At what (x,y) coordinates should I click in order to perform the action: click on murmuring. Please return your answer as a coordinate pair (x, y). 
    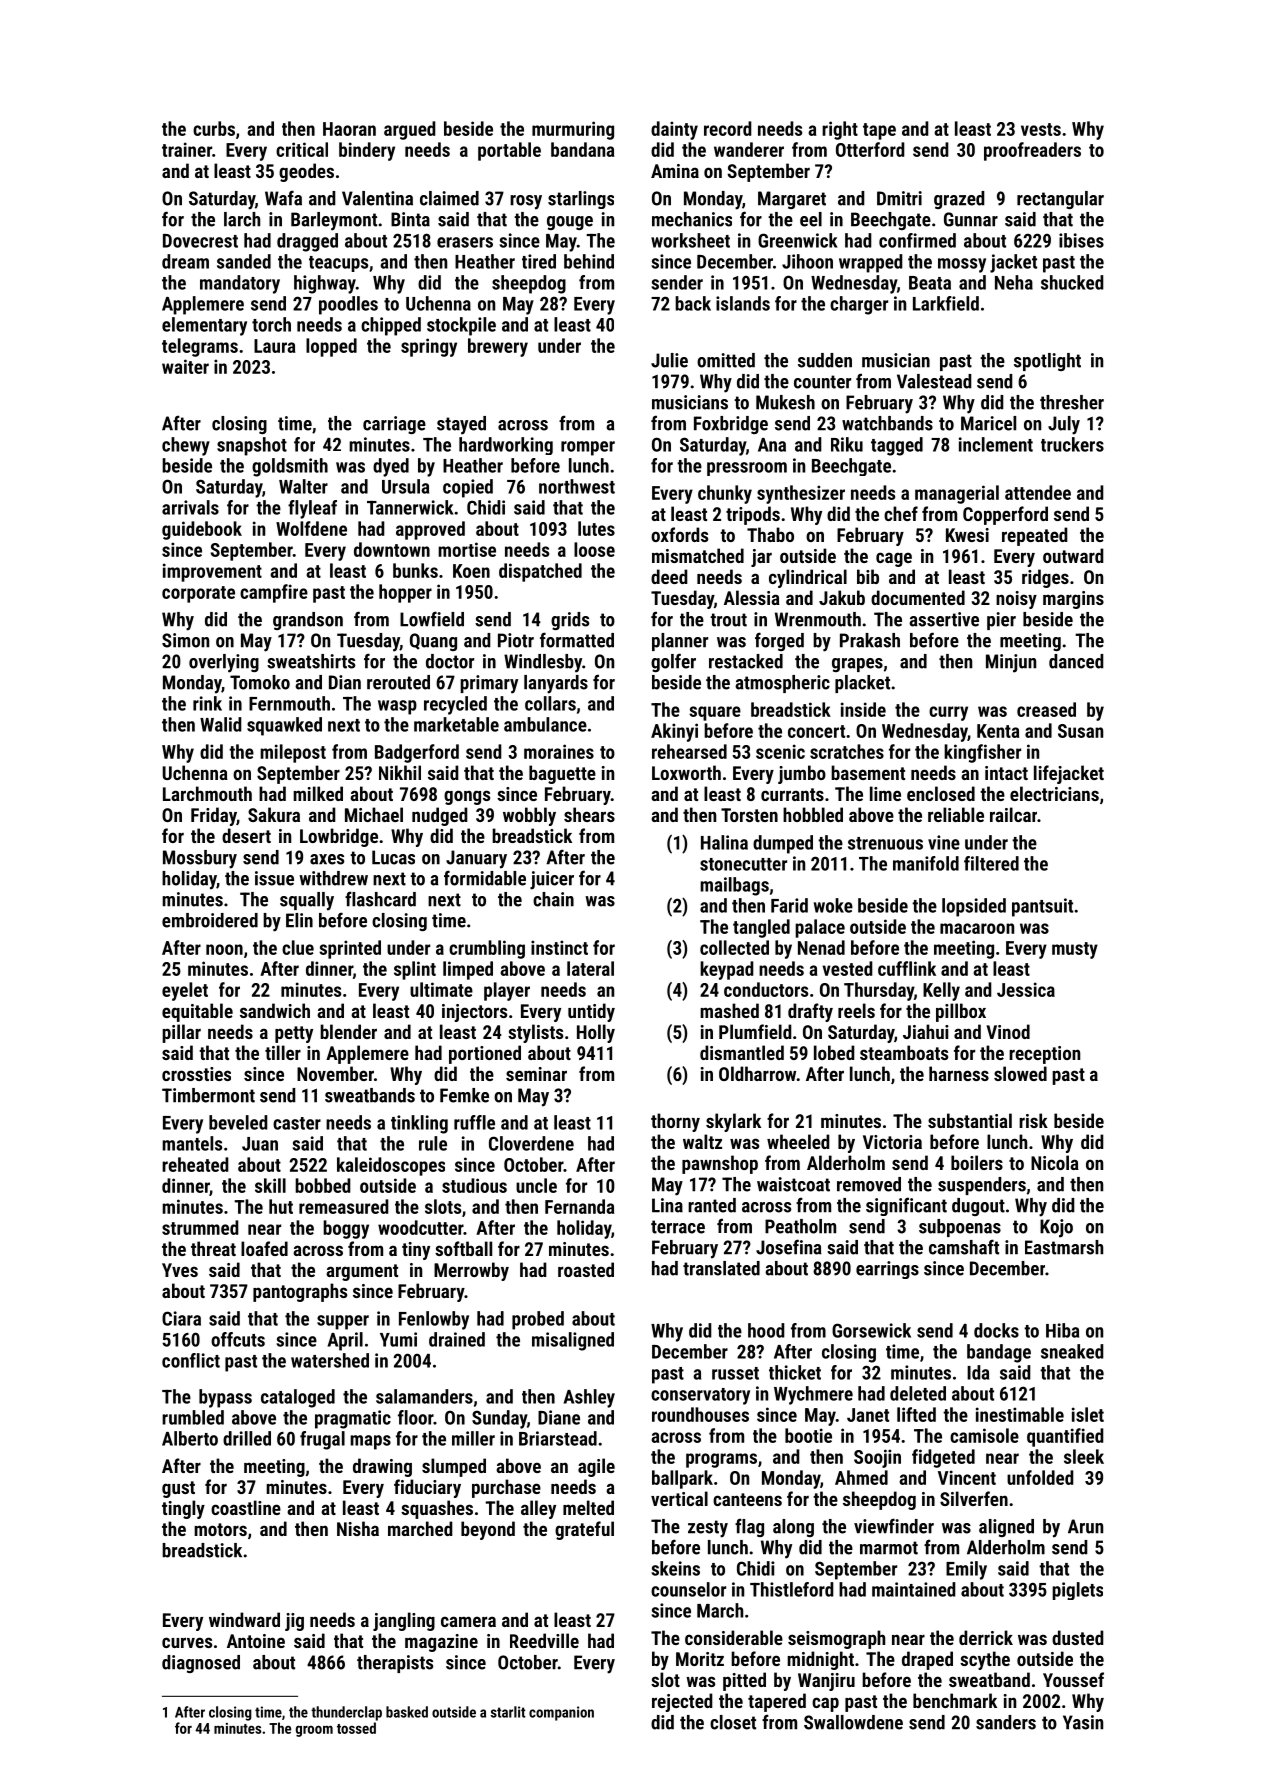
    Looking at the image, I should click on (573, 130).
